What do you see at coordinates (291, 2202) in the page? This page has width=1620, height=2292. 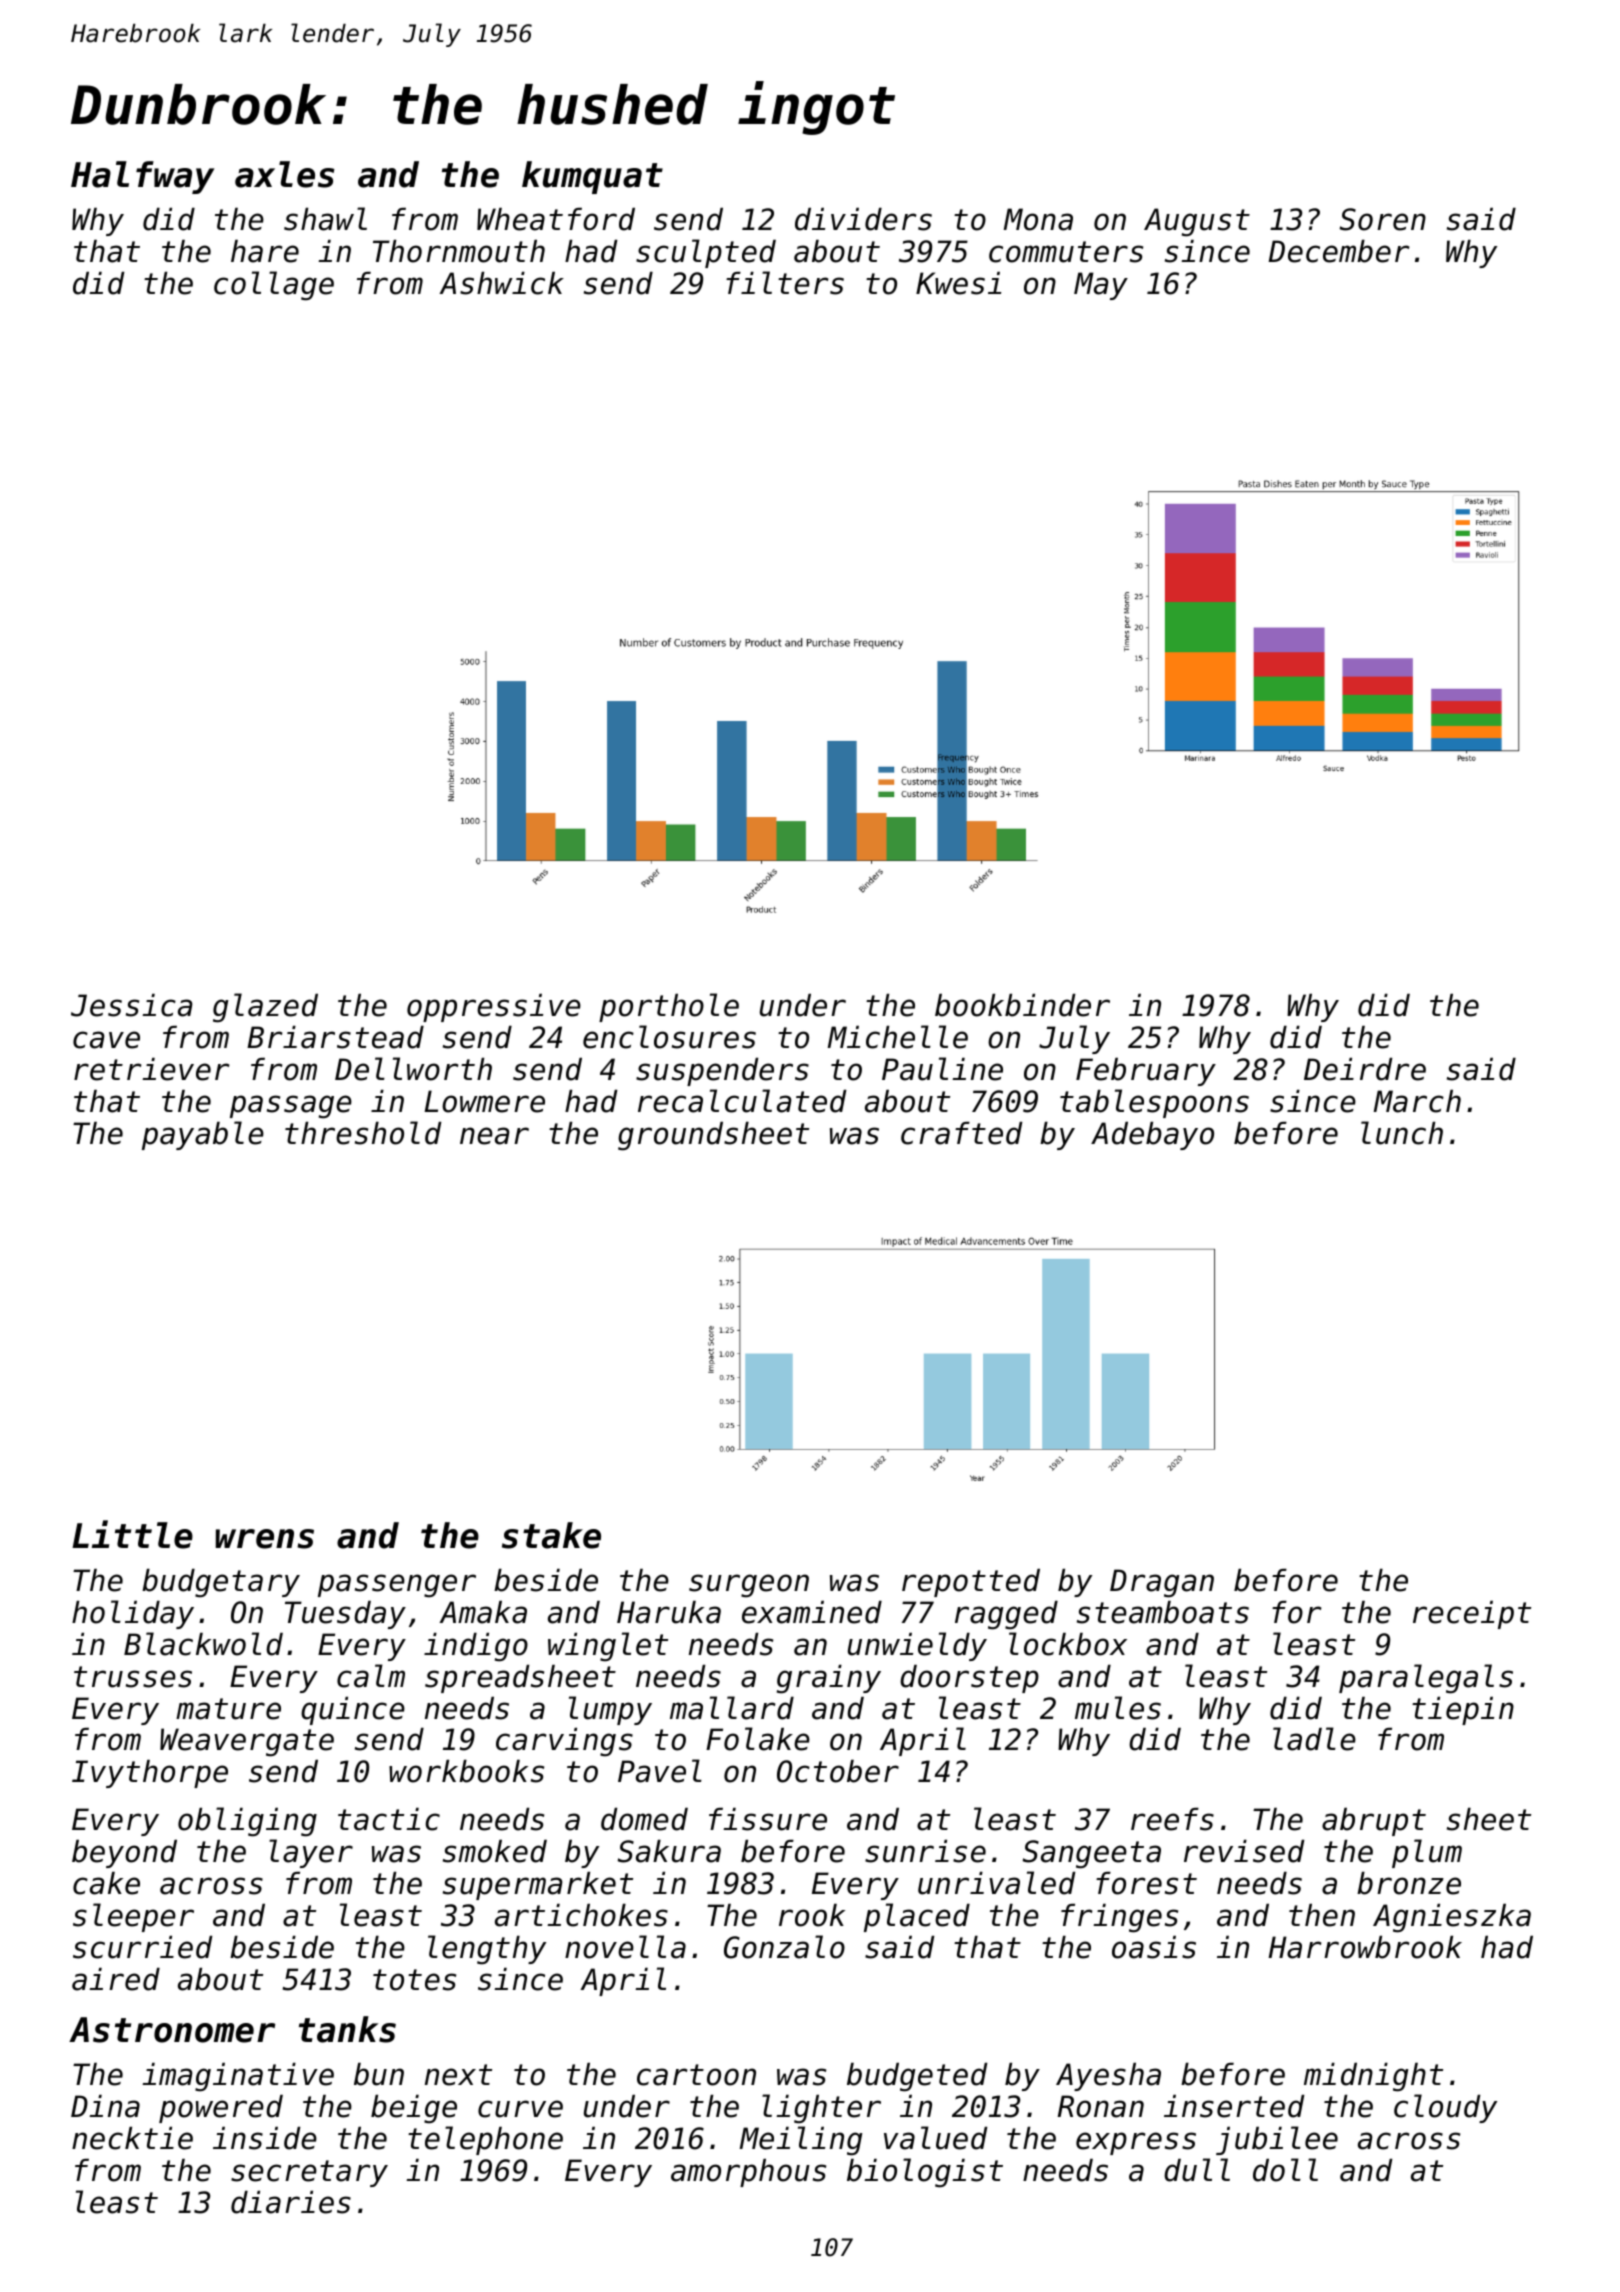 I see `diaries` at bounding box center [291, 2202].
